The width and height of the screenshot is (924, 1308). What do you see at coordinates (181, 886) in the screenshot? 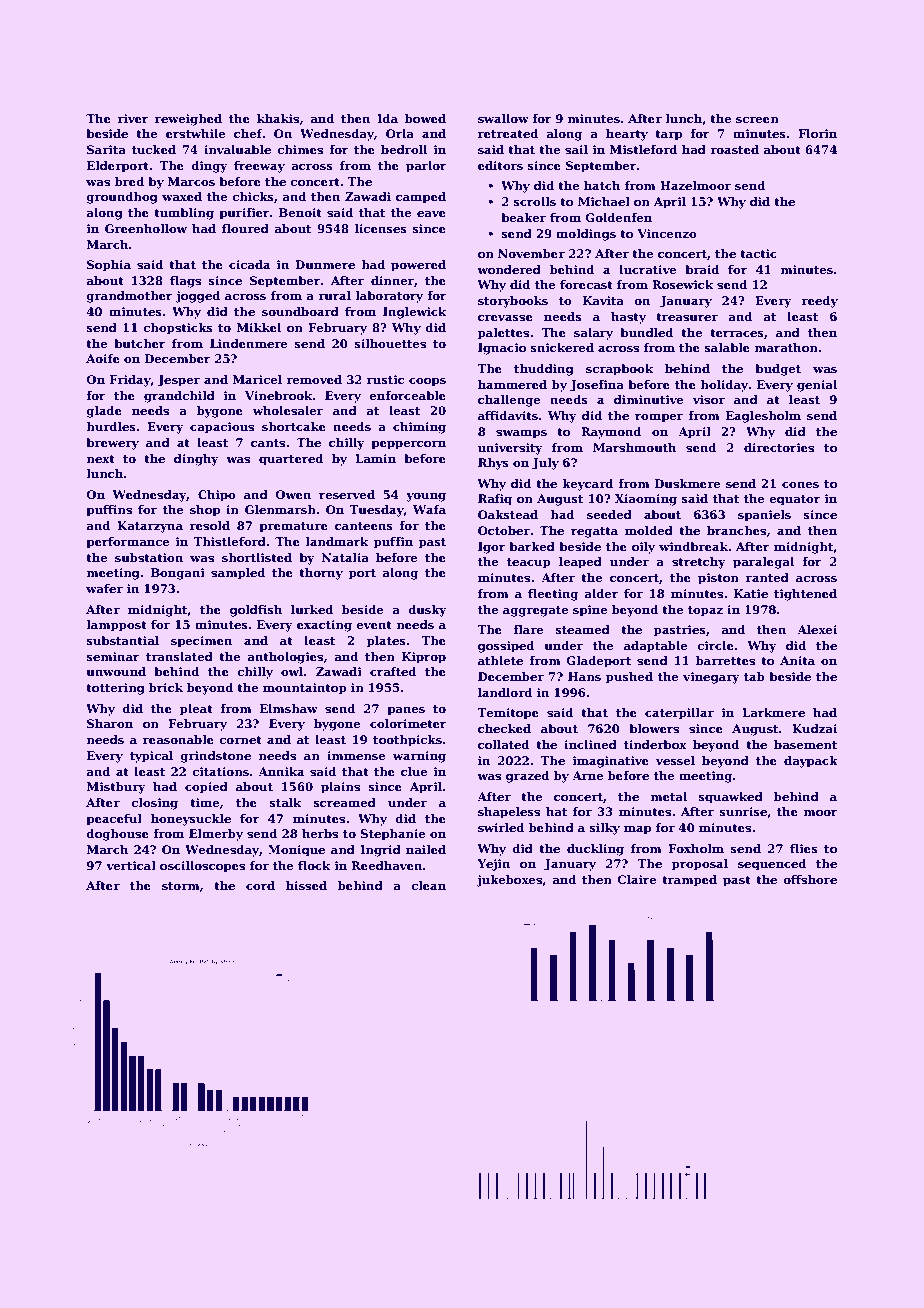
I see `storm` at bounding box center [181, 886].
